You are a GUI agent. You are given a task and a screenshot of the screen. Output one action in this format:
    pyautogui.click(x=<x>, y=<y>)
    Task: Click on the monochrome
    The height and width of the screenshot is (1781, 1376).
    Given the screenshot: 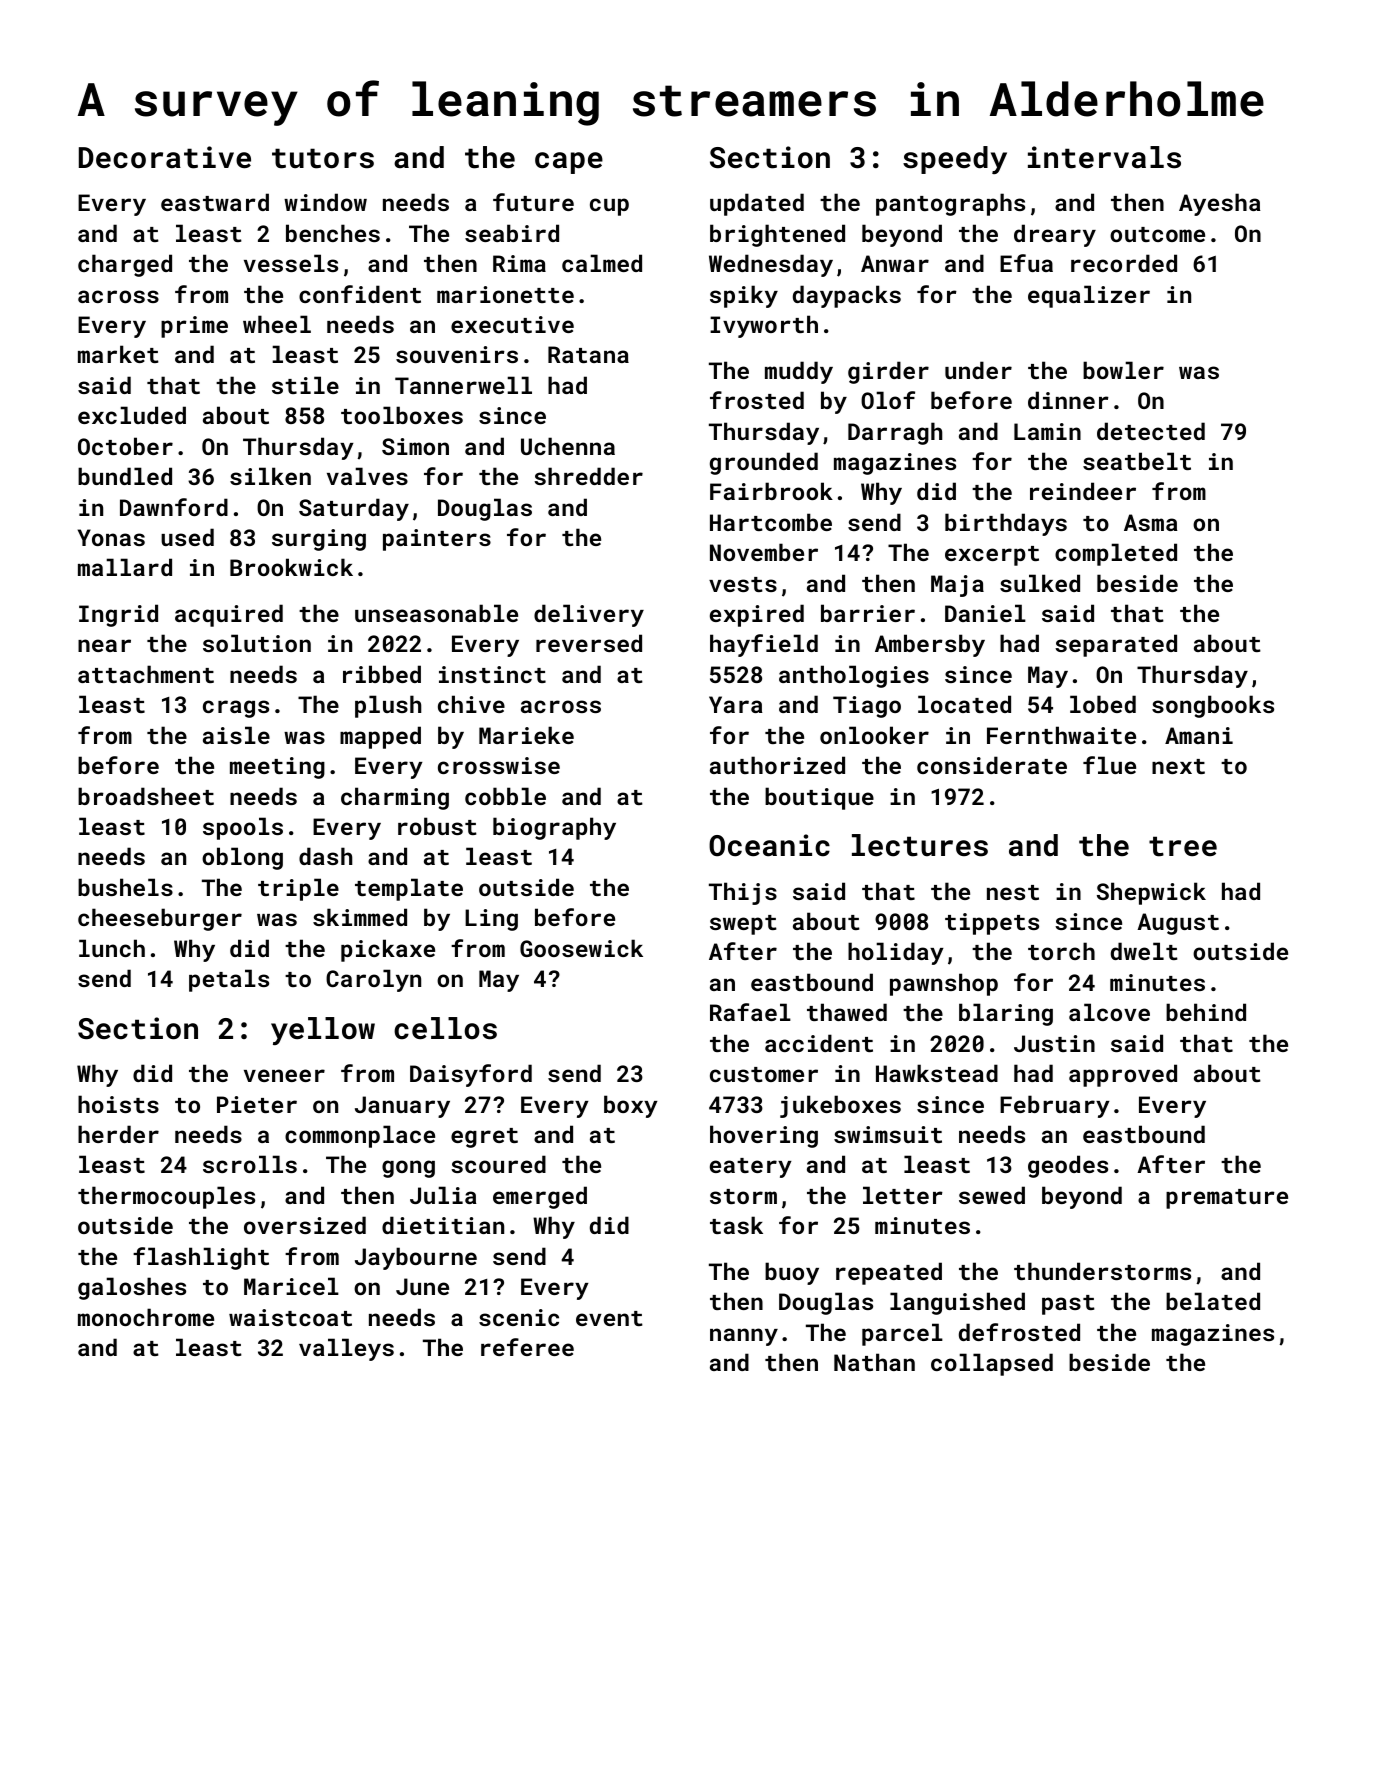 What is the action you would take?
    pyautogui.click(x=146, y=1317)
